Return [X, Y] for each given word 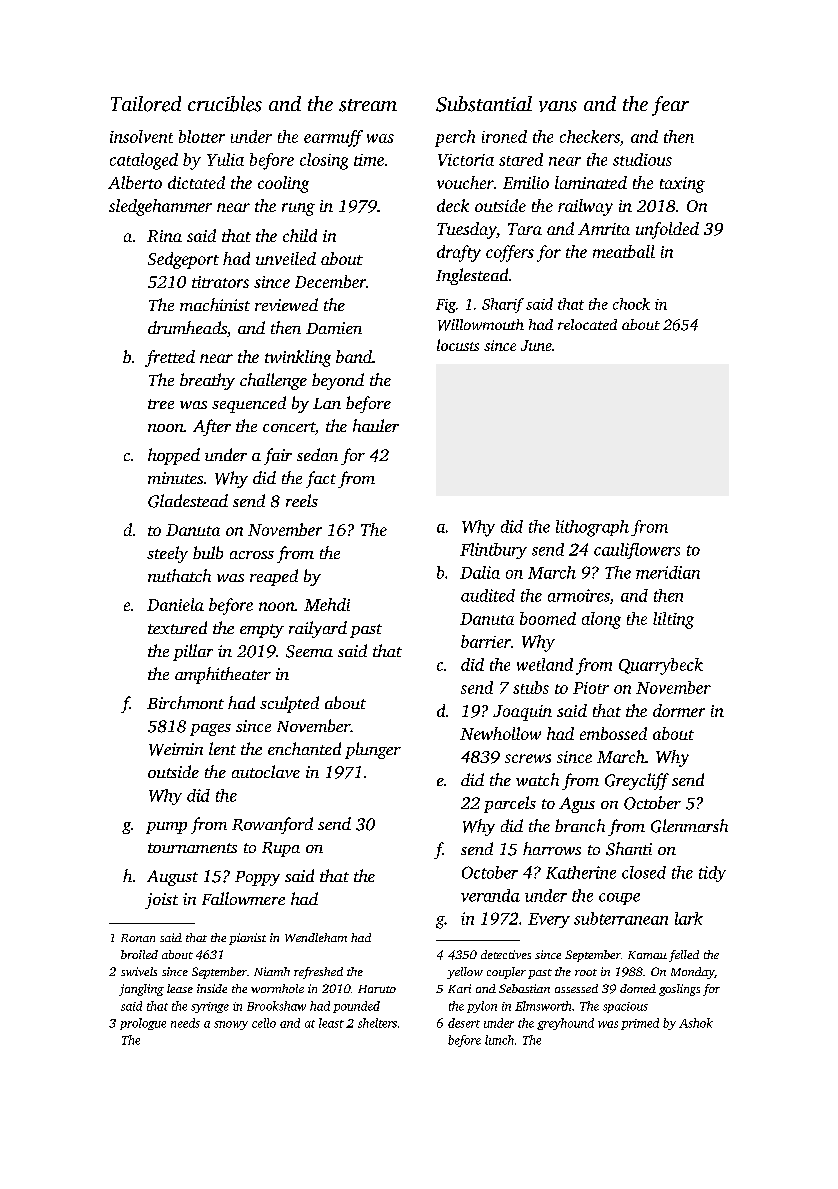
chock [631, 304]
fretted [170, 358]
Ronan [138, 938]
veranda [490, 895]
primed [640, 1024]
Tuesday [466, 230]
